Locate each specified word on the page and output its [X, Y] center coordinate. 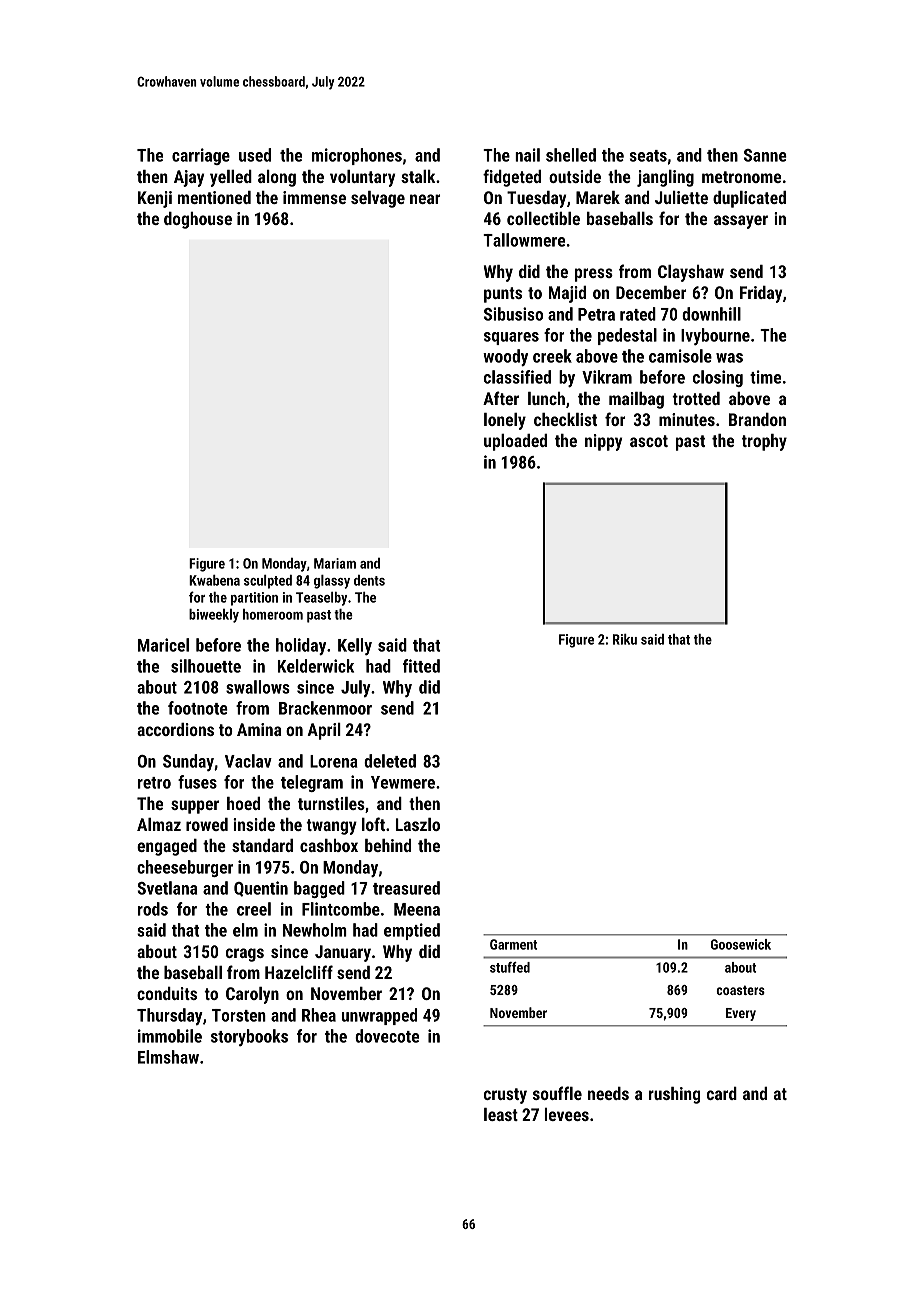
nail [527, 155]
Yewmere [403, 782]
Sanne [765, 155]
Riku [625, 639]
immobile [170, 1036]
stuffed [510, 967]
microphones [357, 156]
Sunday [188, 762]
